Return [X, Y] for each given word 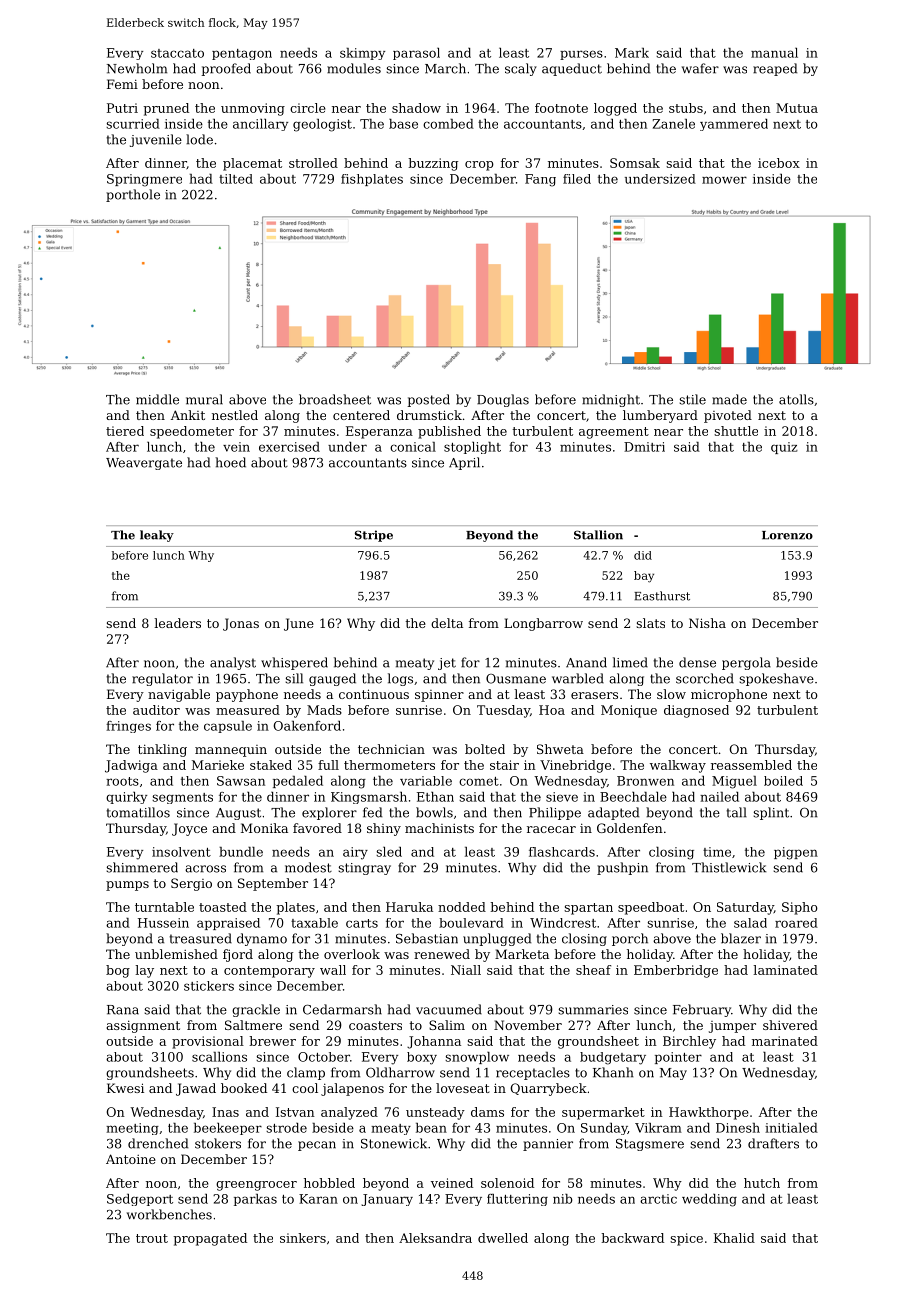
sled [389, 852]
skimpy [362, 54]
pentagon [242, 54]
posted [428, 400]
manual [774, 53]
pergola [746, 663]
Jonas [241, 624]
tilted [236, 179]
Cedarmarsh [342, 1009]
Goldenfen [630, 828]
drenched [158, 1143]
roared [796, 923]
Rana [123, 1010]
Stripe [374, 536]
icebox [779, 163]
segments [182, 798]
